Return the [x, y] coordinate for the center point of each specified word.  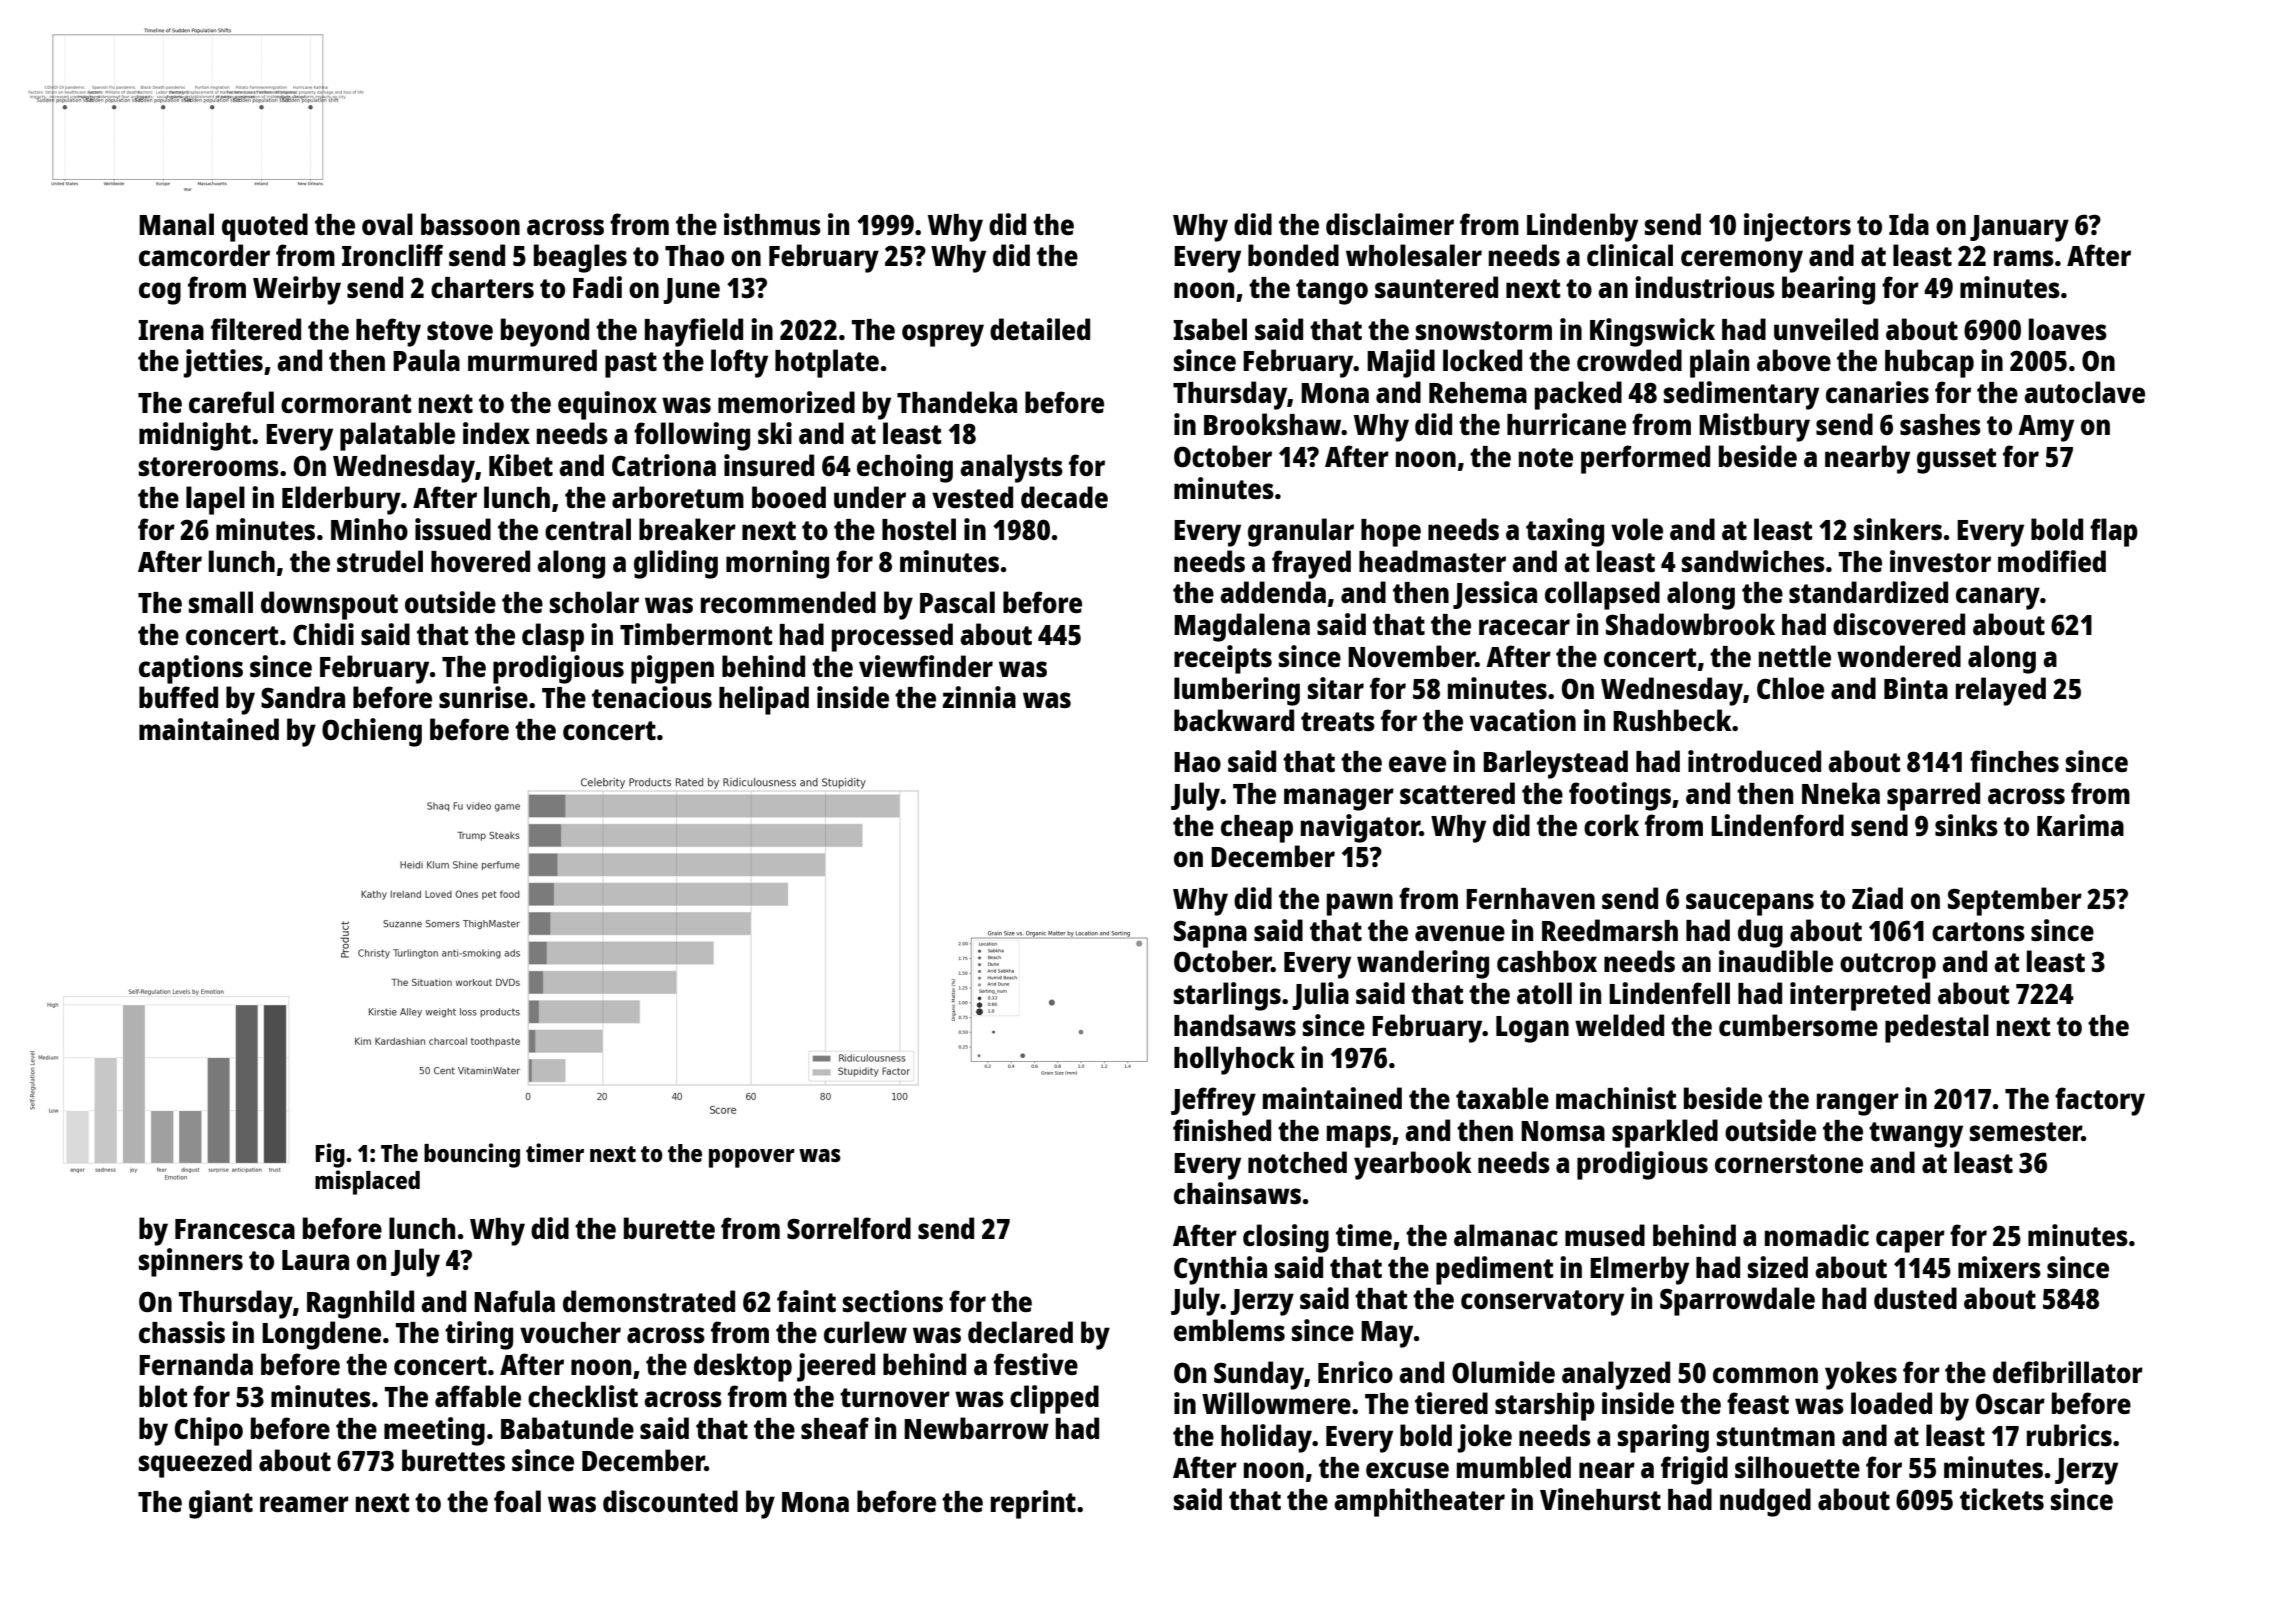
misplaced [367, 1182]
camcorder [204, 255]
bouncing [472, 1155]
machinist [1616, 1098]
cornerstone [1789, 1163]
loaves [2068, 329]
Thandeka [957, 402]
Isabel [1210, 329]
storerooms [209, 466]
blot [163, 1396]
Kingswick [1652, 332]
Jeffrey [1213, 1101]
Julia [1320, 996]
